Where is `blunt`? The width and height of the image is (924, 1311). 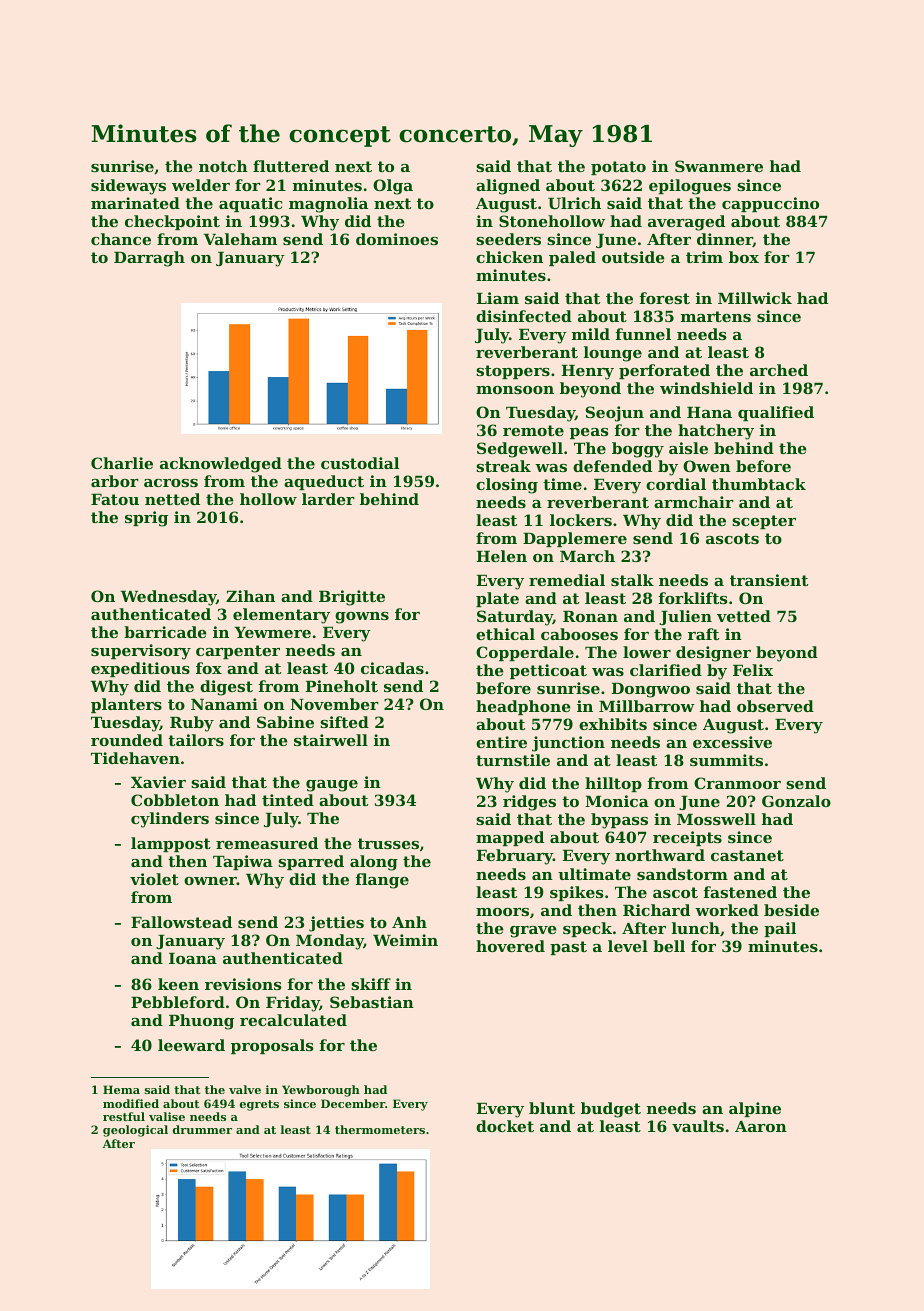
blunt is located at coordinates (552, 1108).
